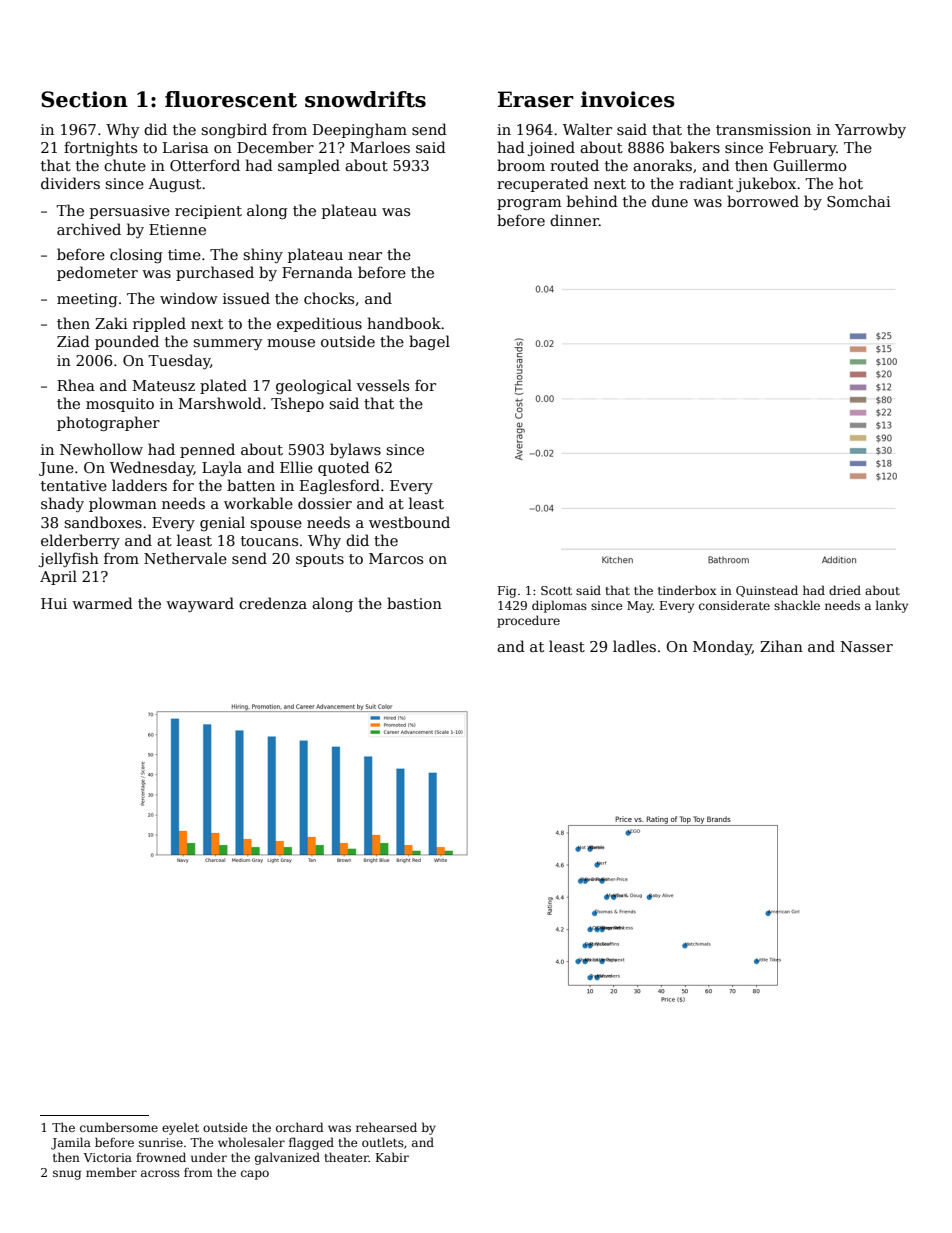 The width and height of the page is (952, 1233). Describe the element at coordinates (365, 99) in the page. I see `snowdrifts` at that location.
